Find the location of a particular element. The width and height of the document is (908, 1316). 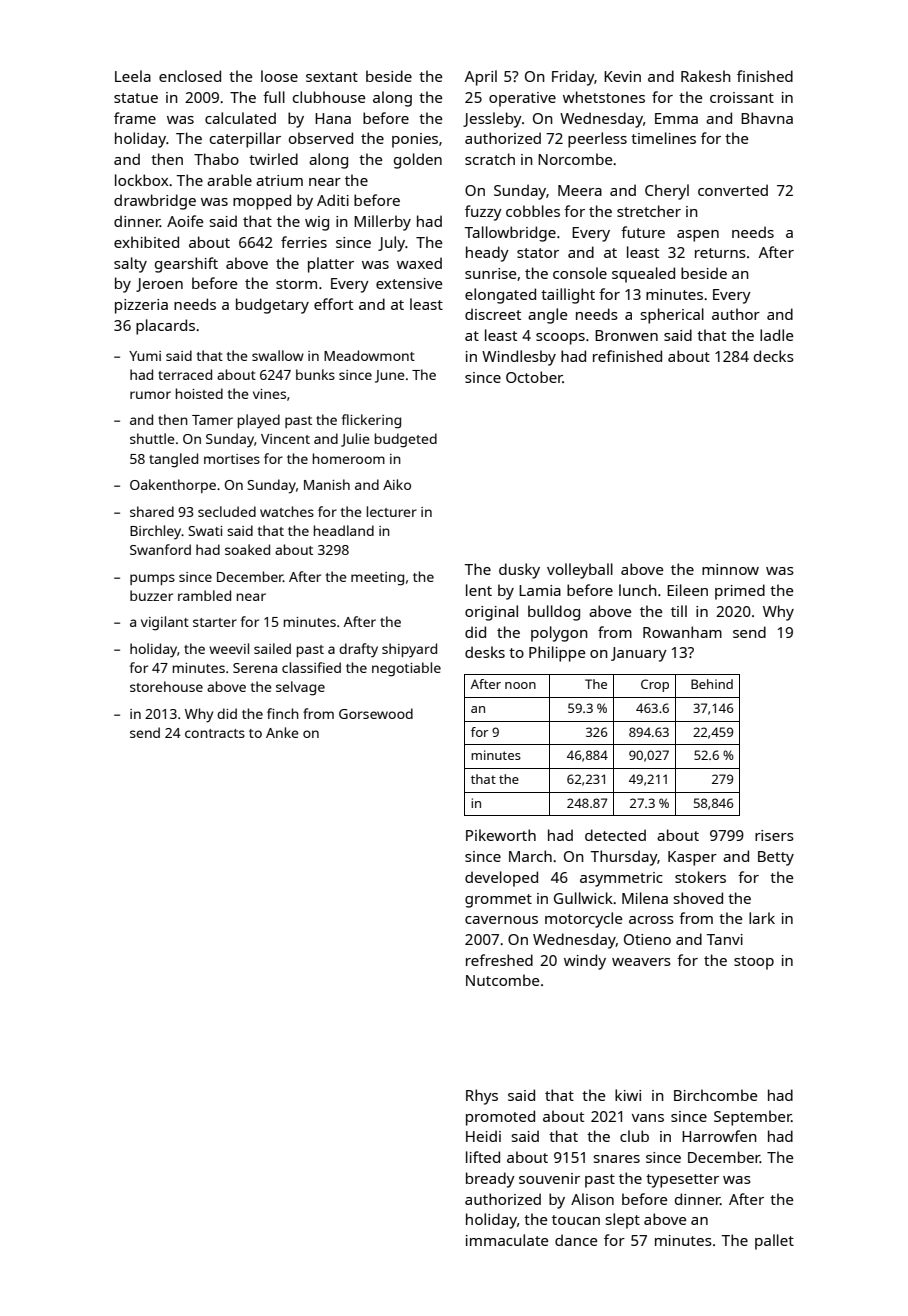

Bhavna is located at coordinates (767, 118).
